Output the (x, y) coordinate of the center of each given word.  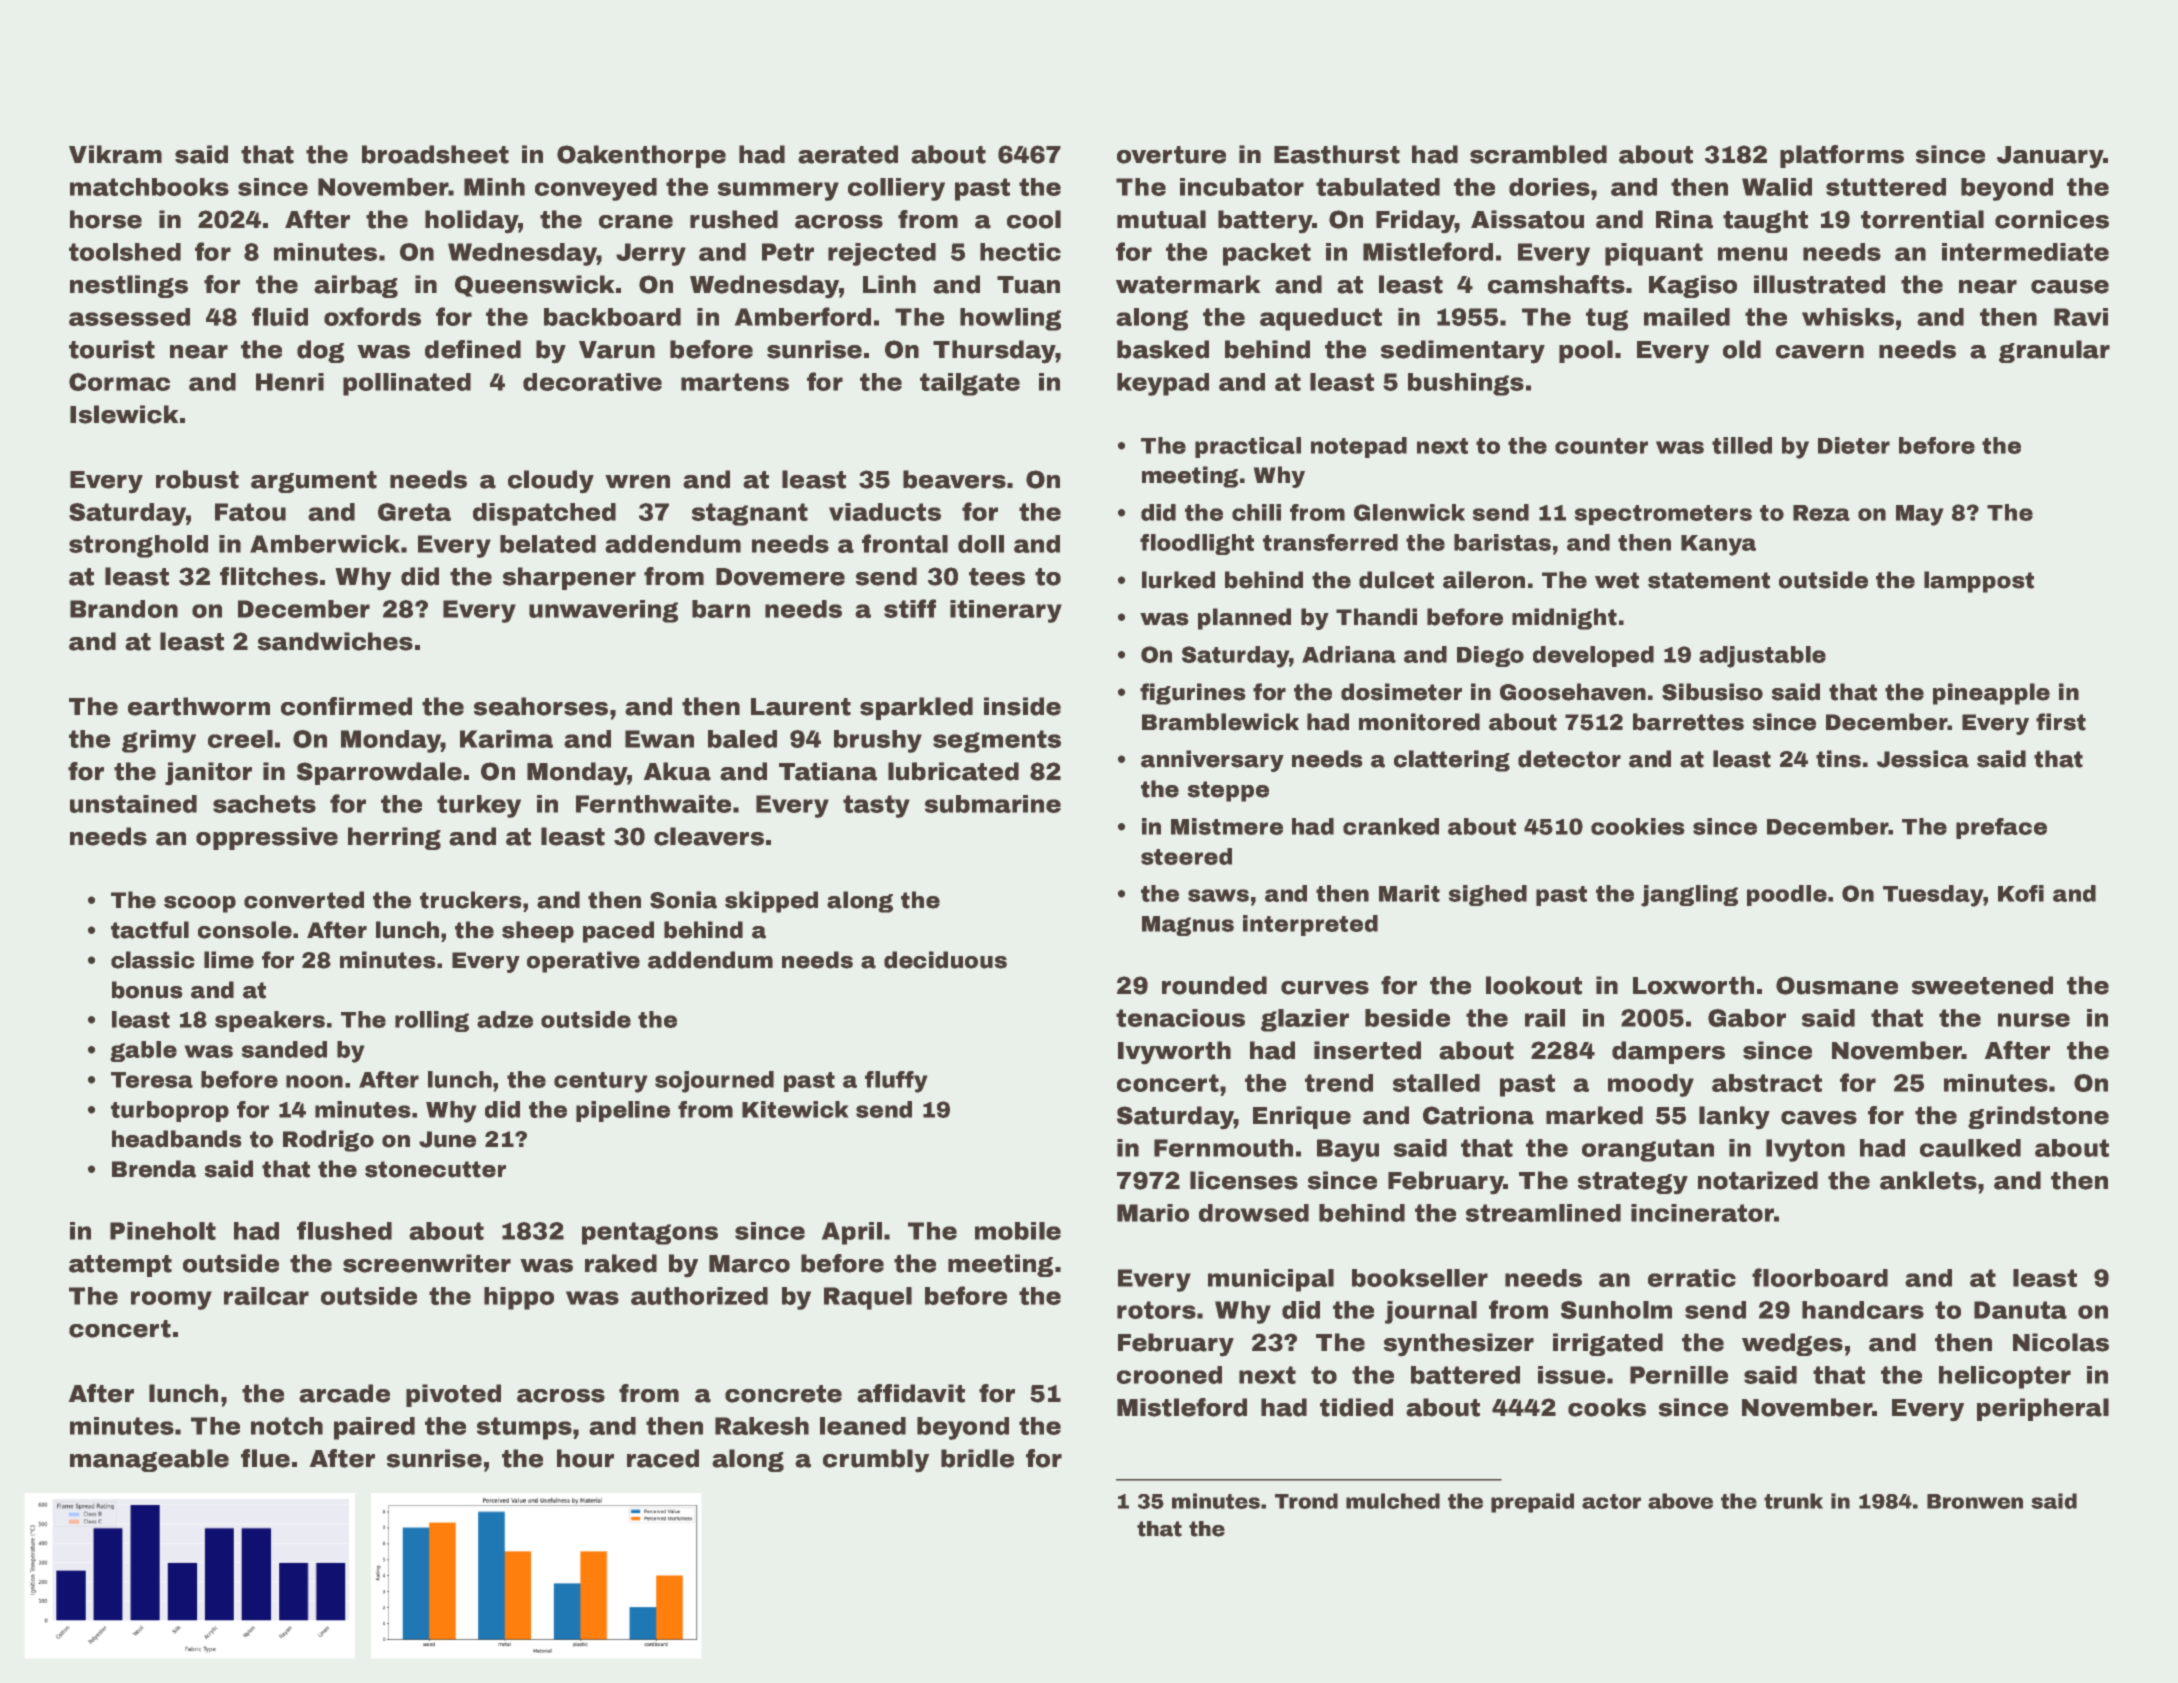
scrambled (1538, 154)
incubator (1242, 187)
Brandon (124, 609)
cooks (1607, 1407)
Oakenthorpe (641, 156)
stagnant (750, 514)
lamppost (1979, 582)
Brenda (154, 1169)
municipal (1271, 1280)
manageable (149, 1460)
